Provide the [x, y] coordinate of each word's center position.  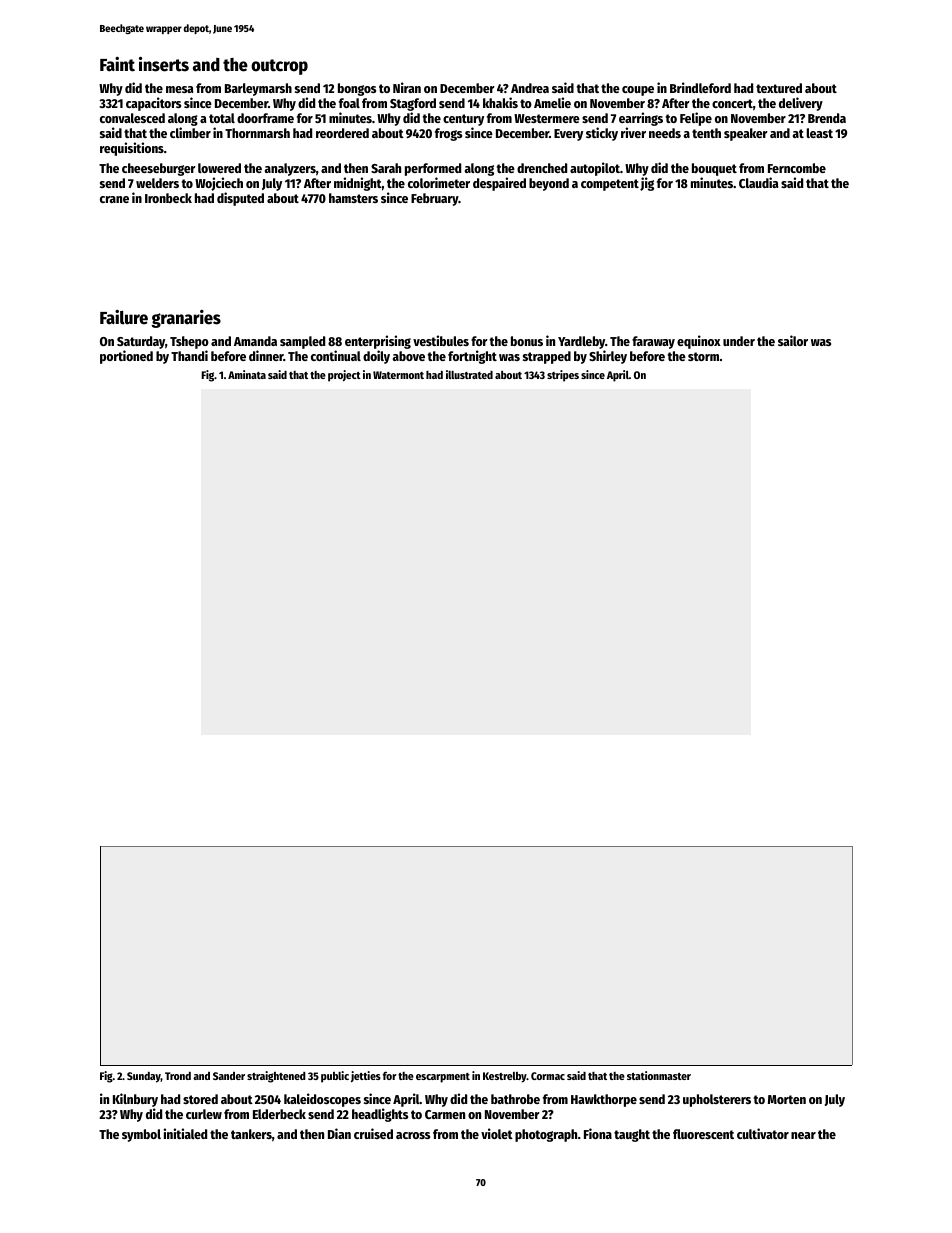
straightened [276, 1077]
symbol [141, 1135]
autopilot [595, 169]
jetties [366, 1076]
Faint [117, 64]
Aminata [247, 374]
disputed [240, 199]
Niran [407, 87]
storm [703, 356]
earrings [641, 119]
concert [732, 103]
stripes [563, 376]
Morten [787, 1099]
